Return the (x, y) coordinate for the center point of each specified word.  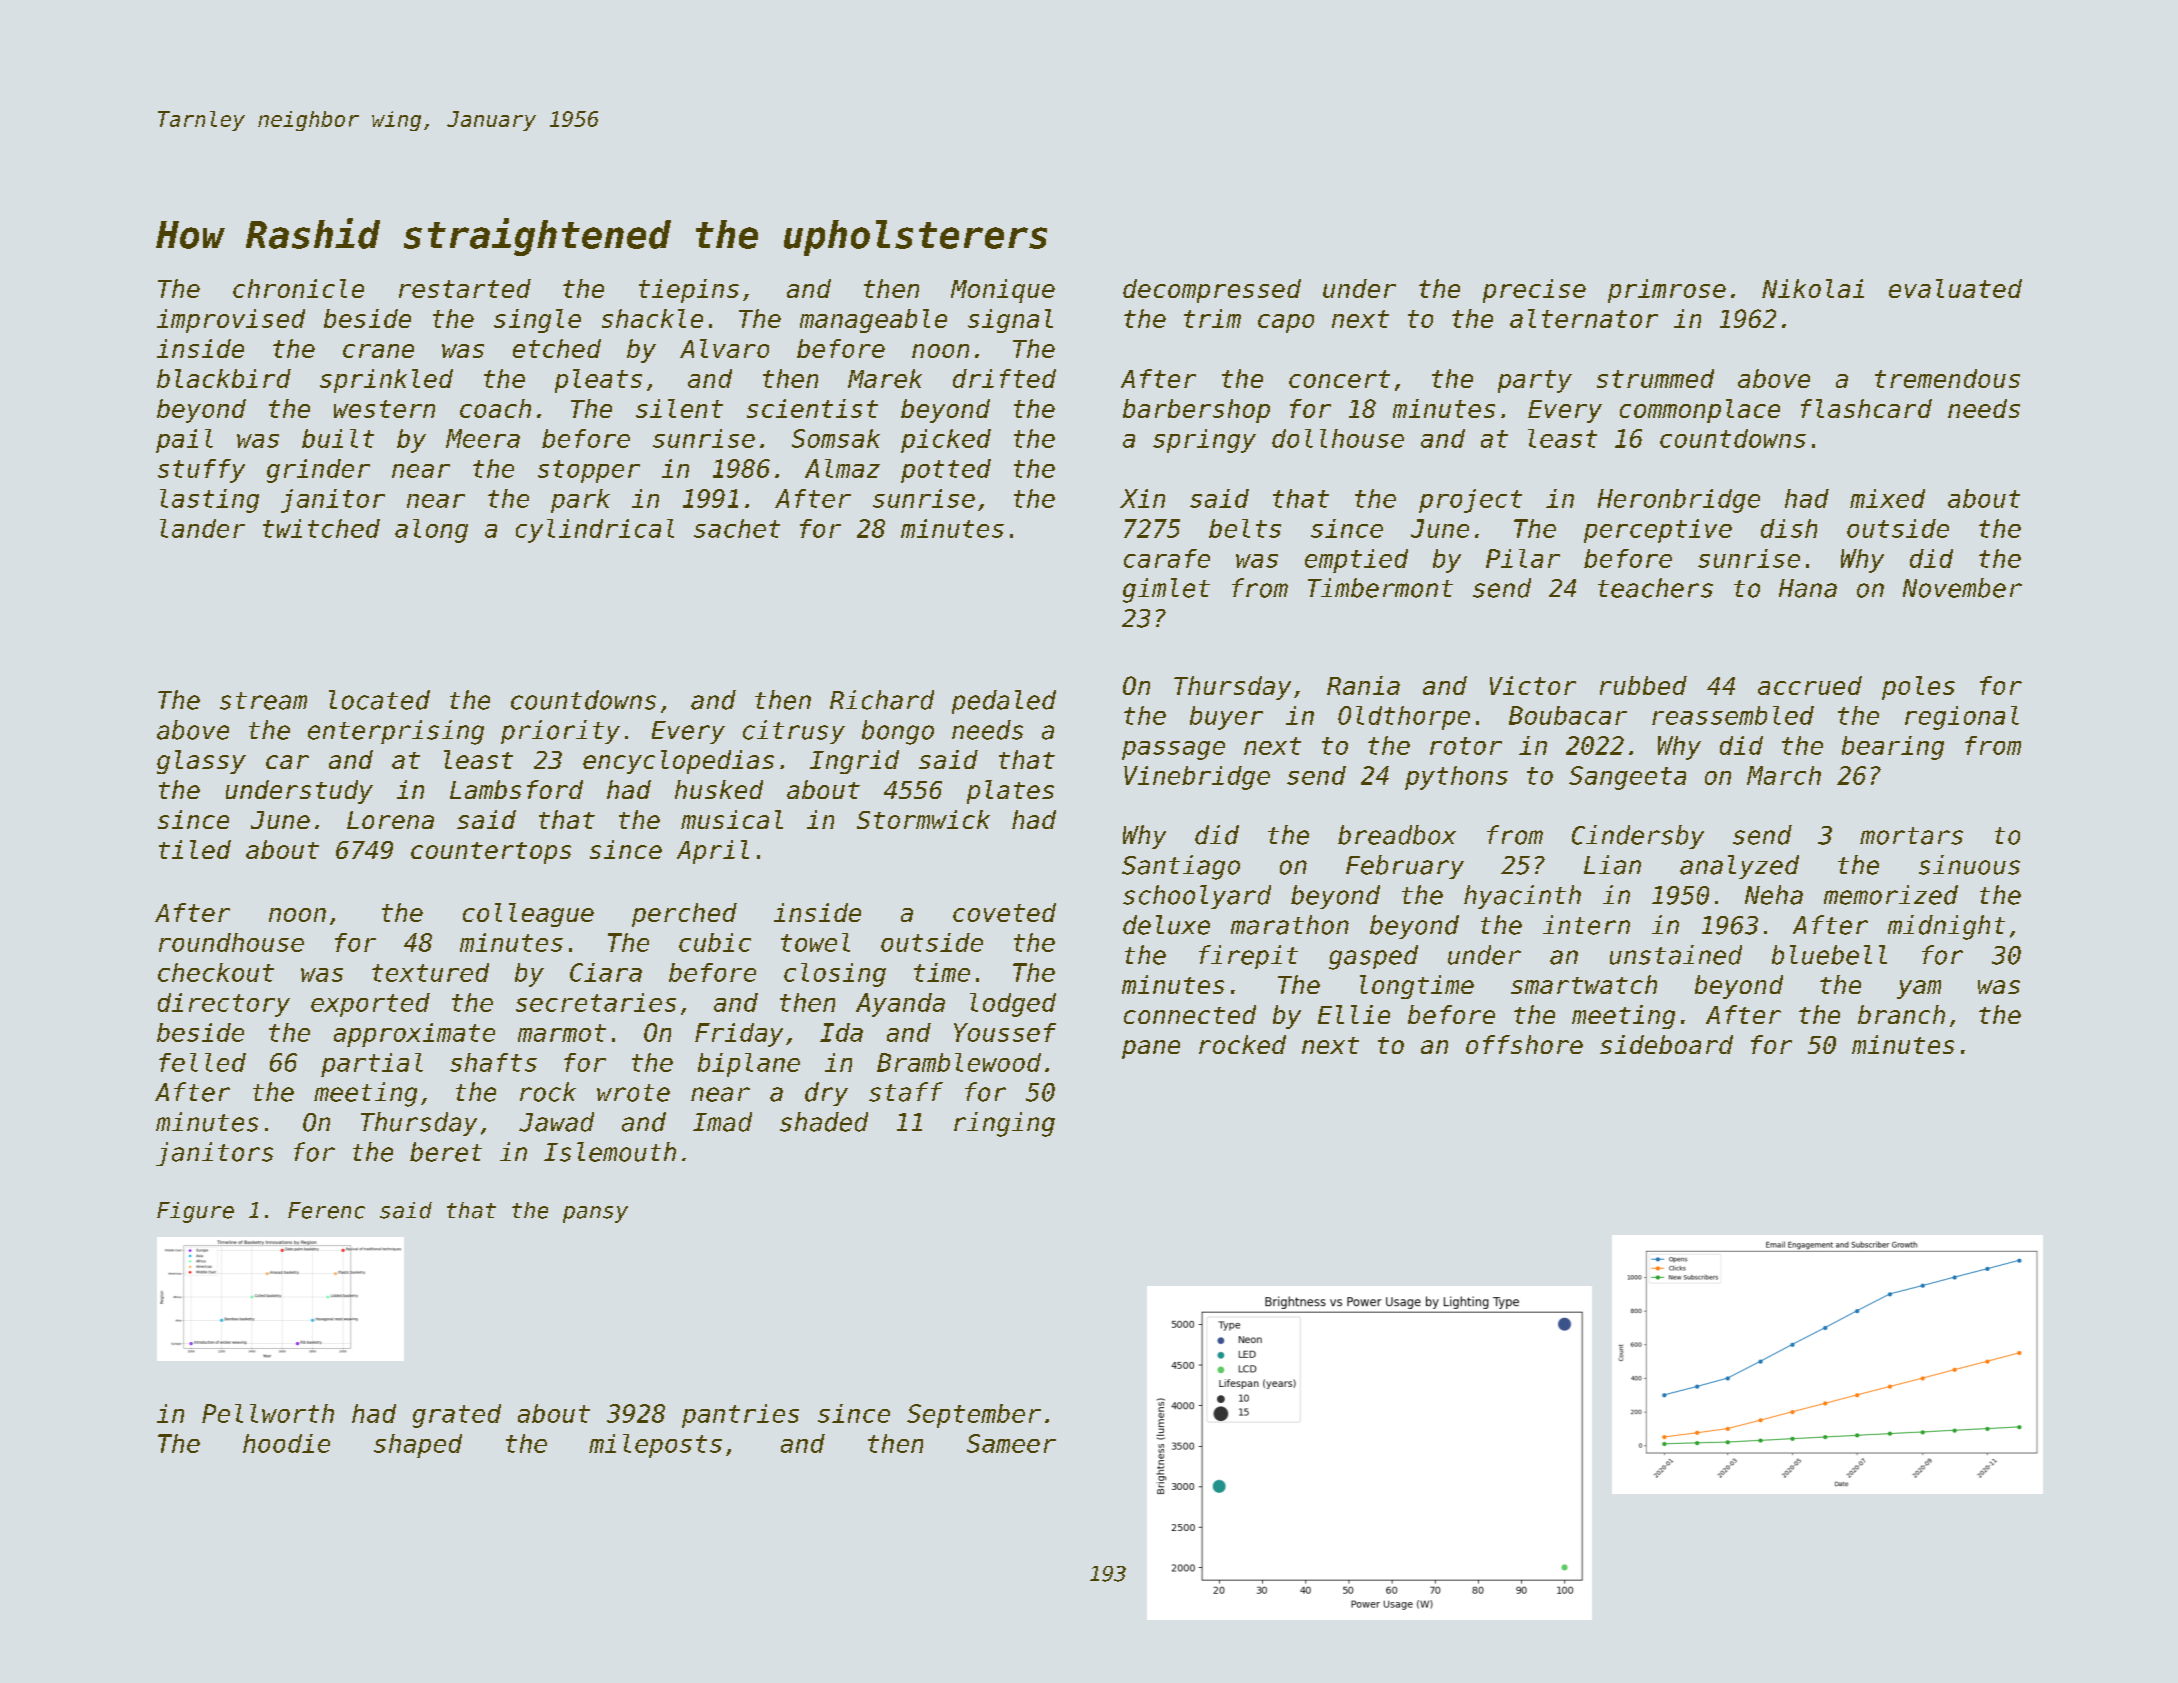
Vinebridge (1197, 778)
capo (1286, 323)
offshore (1524, 1044)
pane (1151, 1049)
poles (1918, 688)
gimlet (1166, 590)
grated (457, 1416)
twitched (321, 528)
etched (557, 348)
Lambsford (516, 789)
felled (202, 1062)
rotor (1466, 746)
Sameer (1011, 1443)
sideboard (1666, 1044)
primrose (1667, 291)
